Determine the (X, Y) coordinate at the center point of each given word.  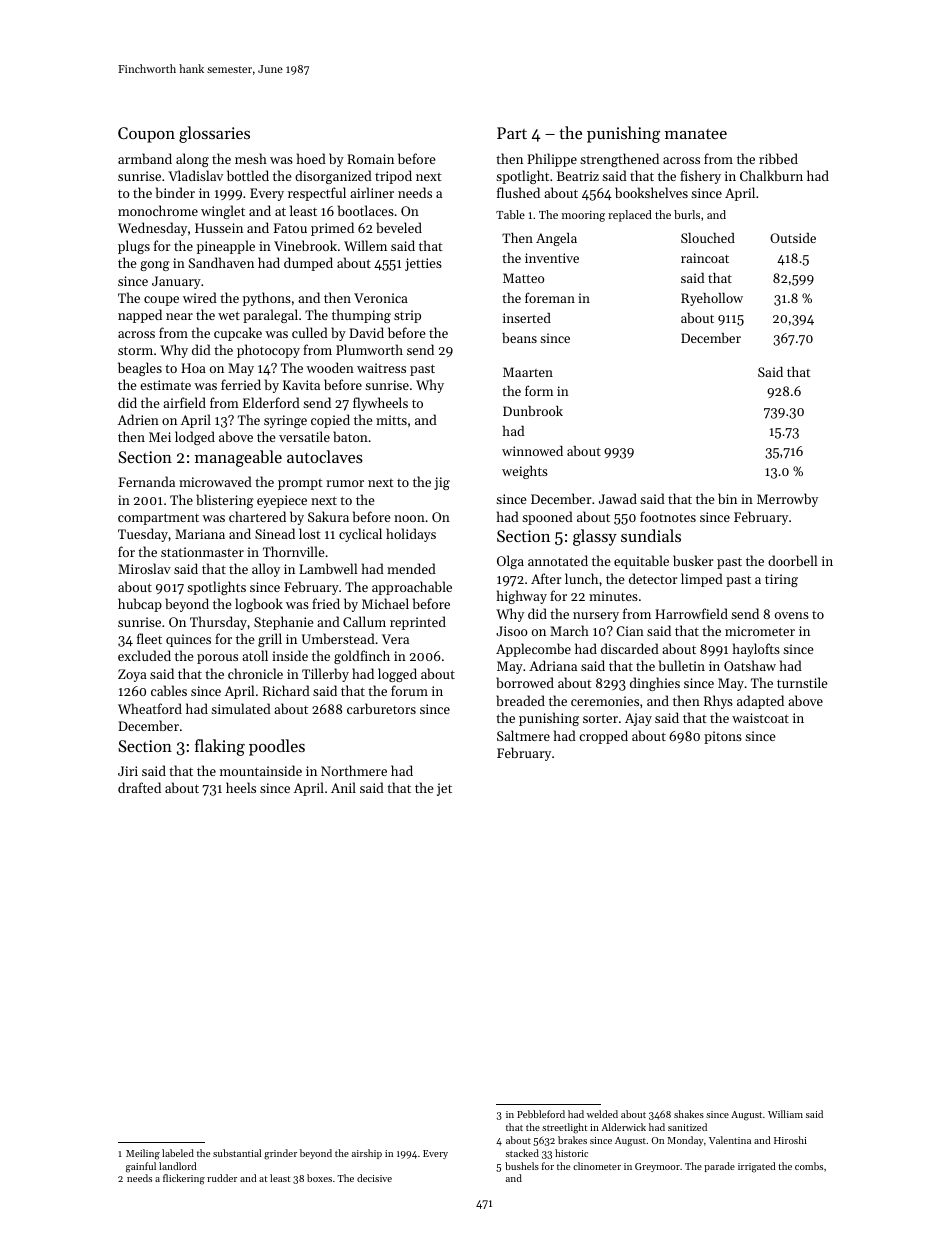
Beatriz (578, 176)
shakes (689, 1114)
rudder (222, 1178)
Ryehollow (712, 299)
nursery (596, 617)
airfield (184, 402)
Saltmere (523, 735)
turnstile (802, 682)
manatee (696, 134)
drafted (139, 787)
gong (155, 266)
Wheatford (150, 708)
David (366, 332)
